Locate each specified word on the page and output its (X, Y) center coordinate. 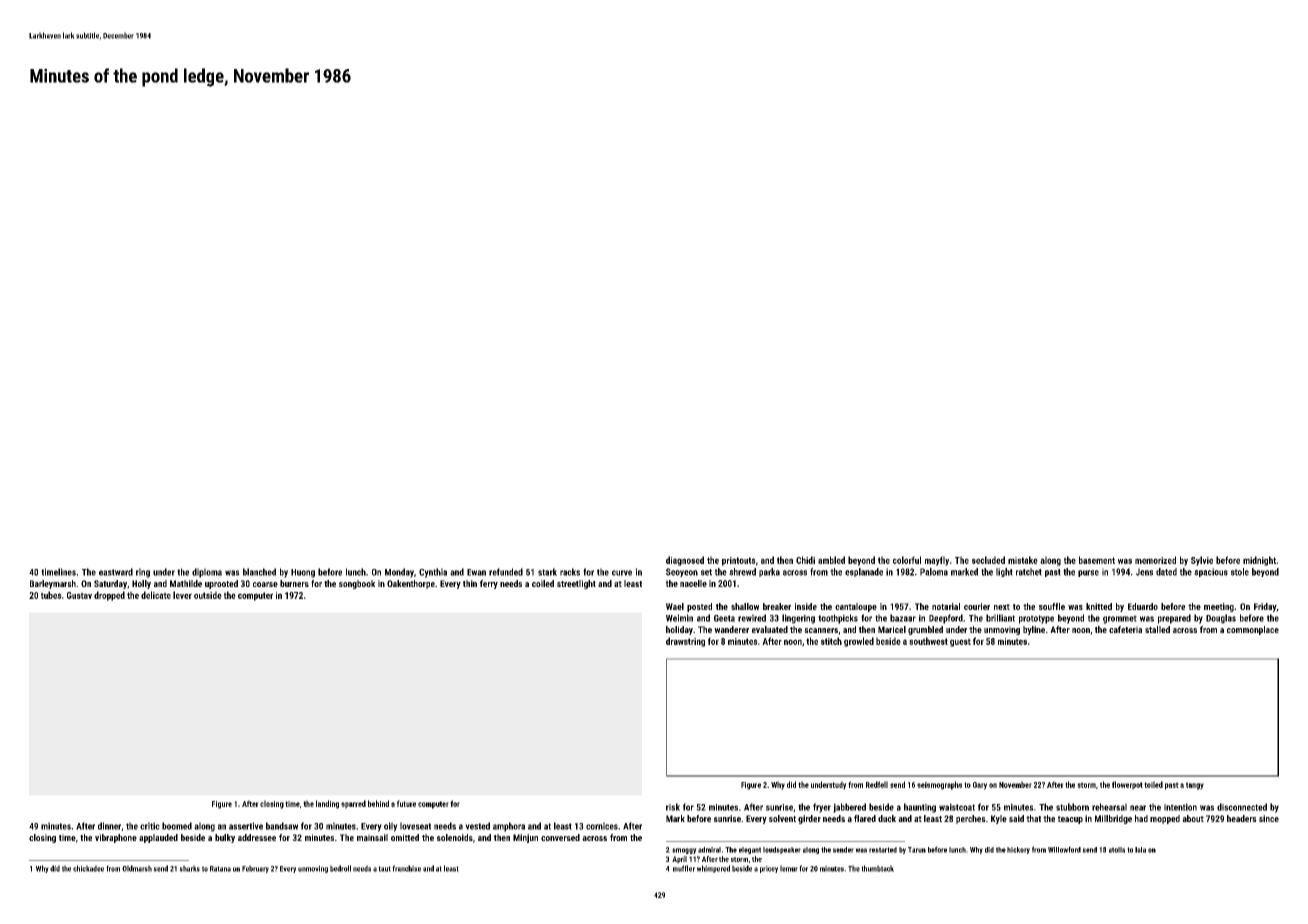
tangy (1195, 786)
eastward (116, 572)
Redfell (877, 784)
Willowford (1064, 849)
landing (327, 804)
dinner (109, 826)
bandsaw (282, 826)
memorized (1155, 560)
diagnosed (685, 561)
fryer (822, 808)
